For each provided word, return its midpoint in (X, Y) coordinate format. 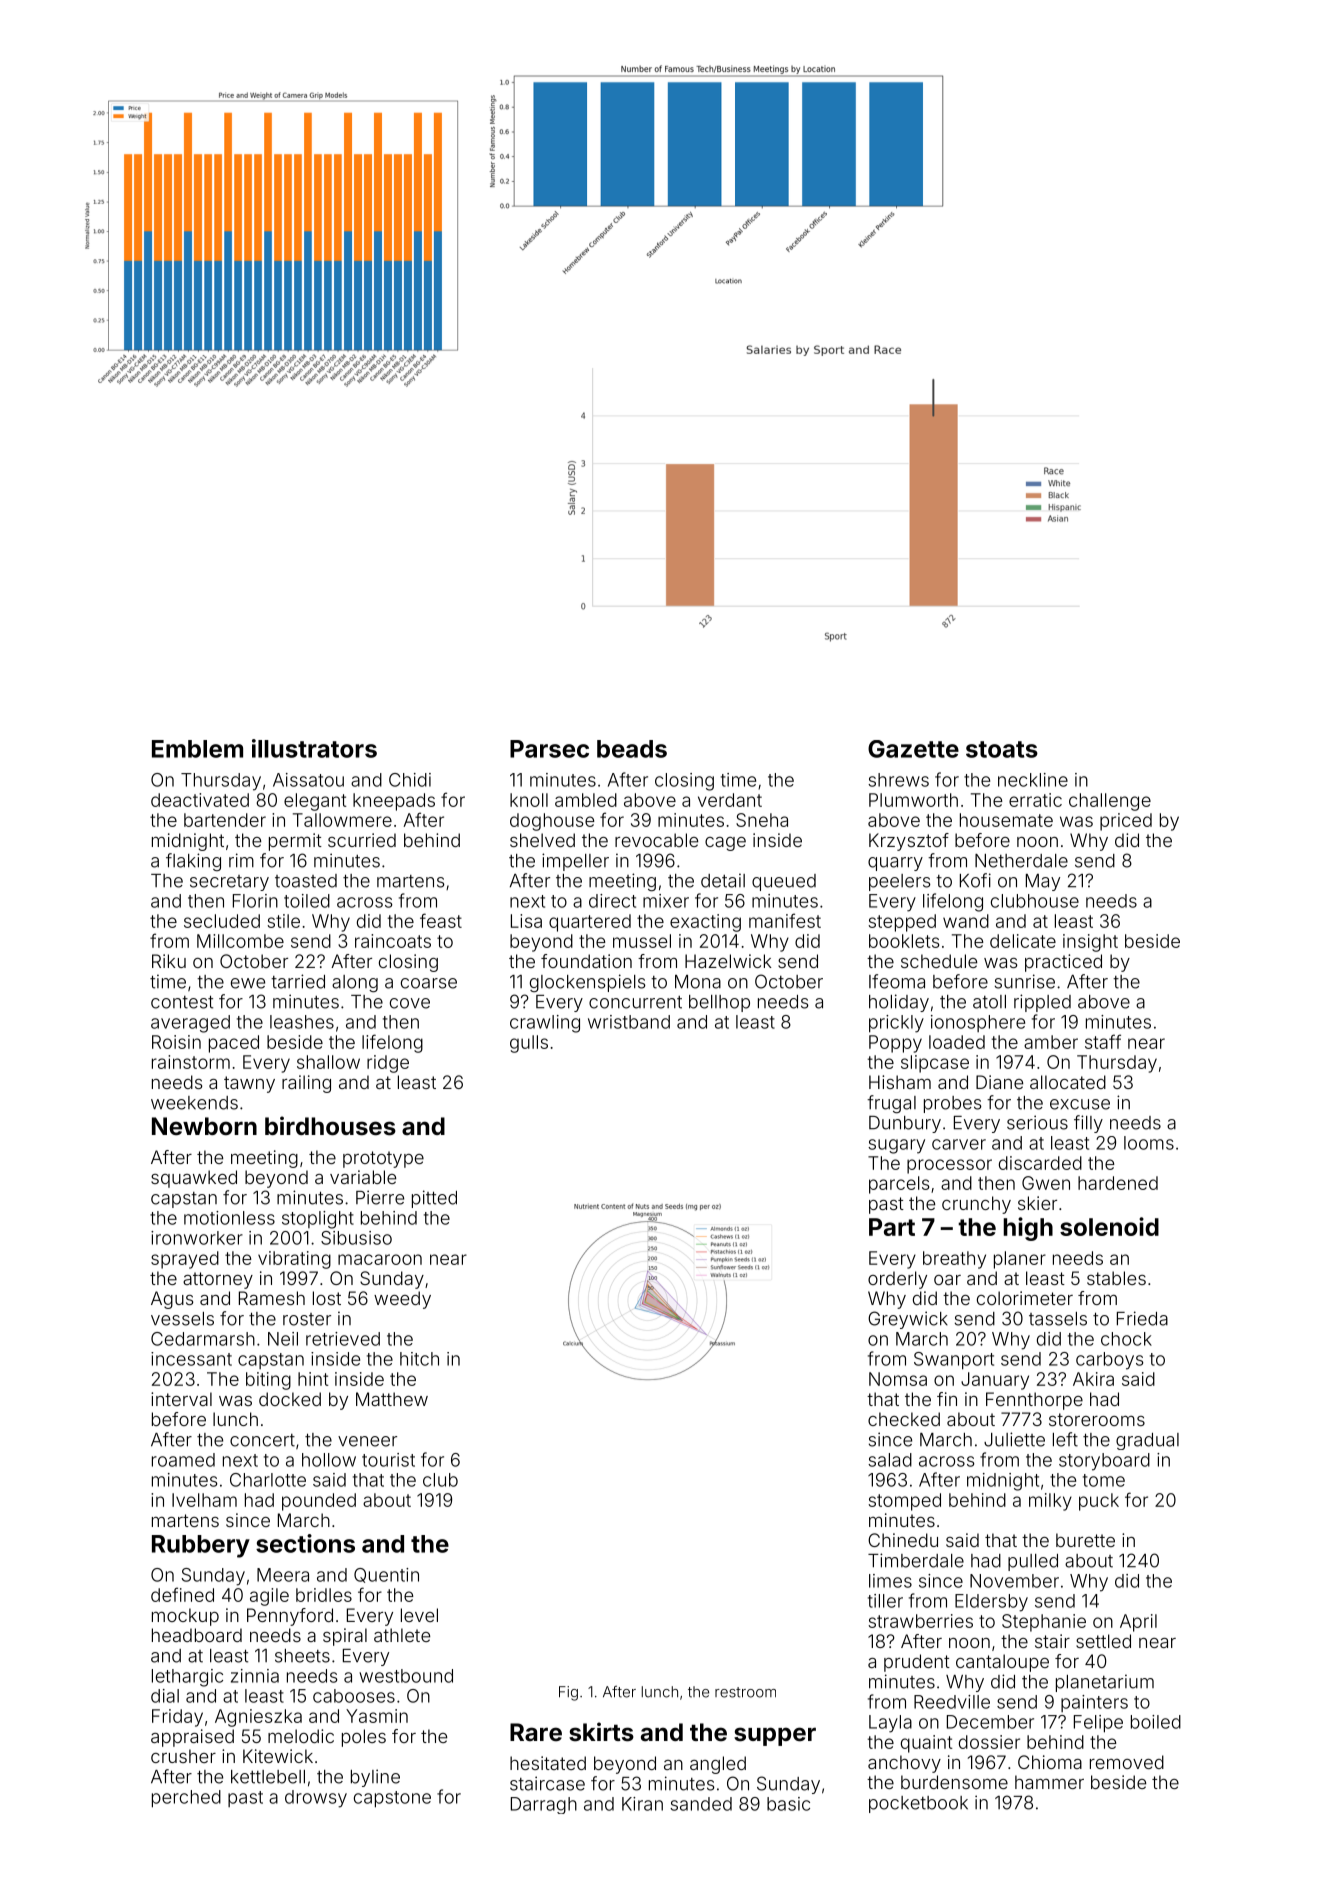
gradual (1147, 1441)
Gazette (913, 749)
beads (632, 749)
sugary (896, 1146)
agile (269, 1597)
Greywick (908, 1320)
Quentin (386, 1575)
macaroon (380, 1259)
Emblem (197, 749)
